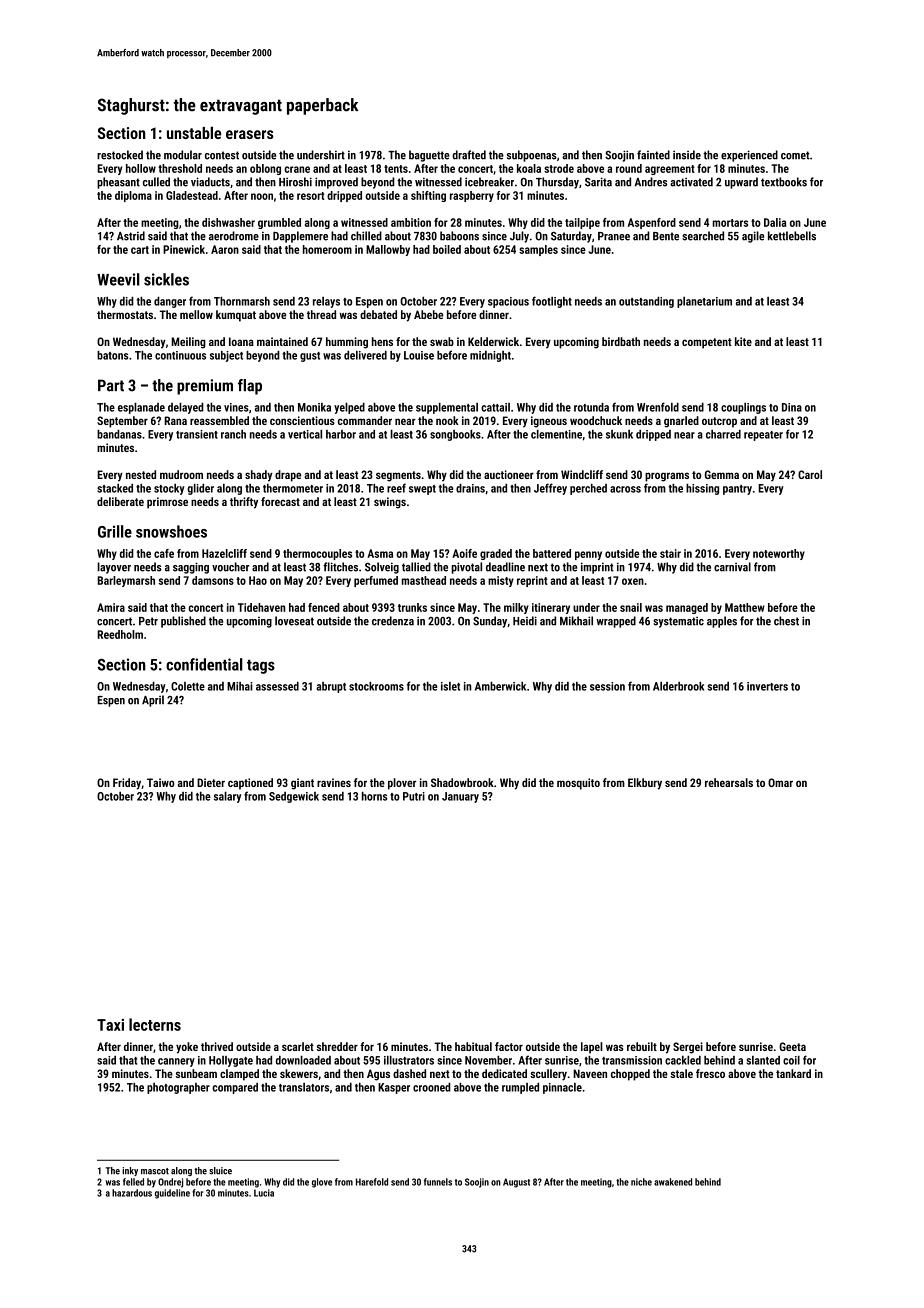  I want to click on session, so click(607, 686).
